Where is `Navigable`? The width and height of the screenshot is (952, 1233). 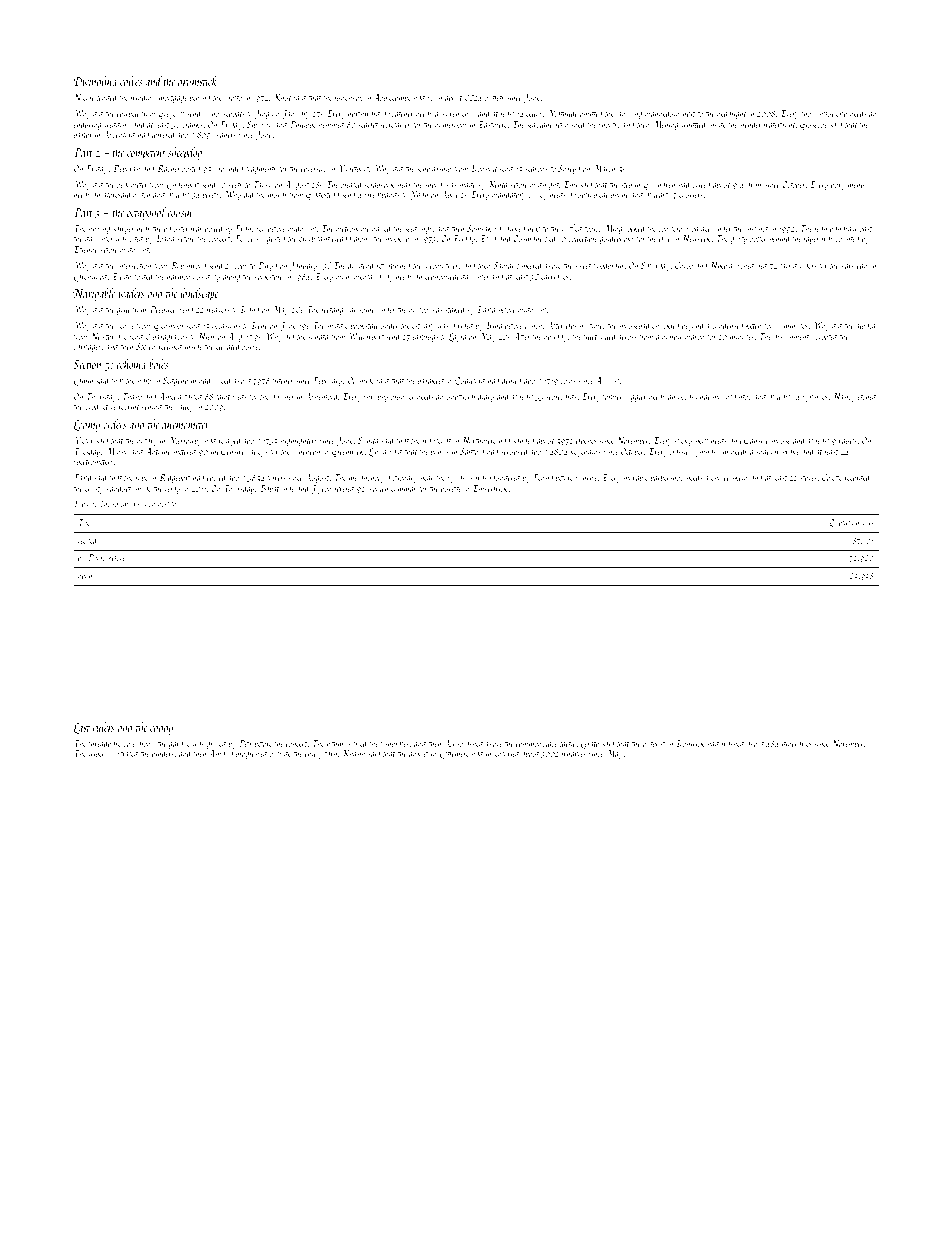
Navigable is located at coordinates (94, 294).
